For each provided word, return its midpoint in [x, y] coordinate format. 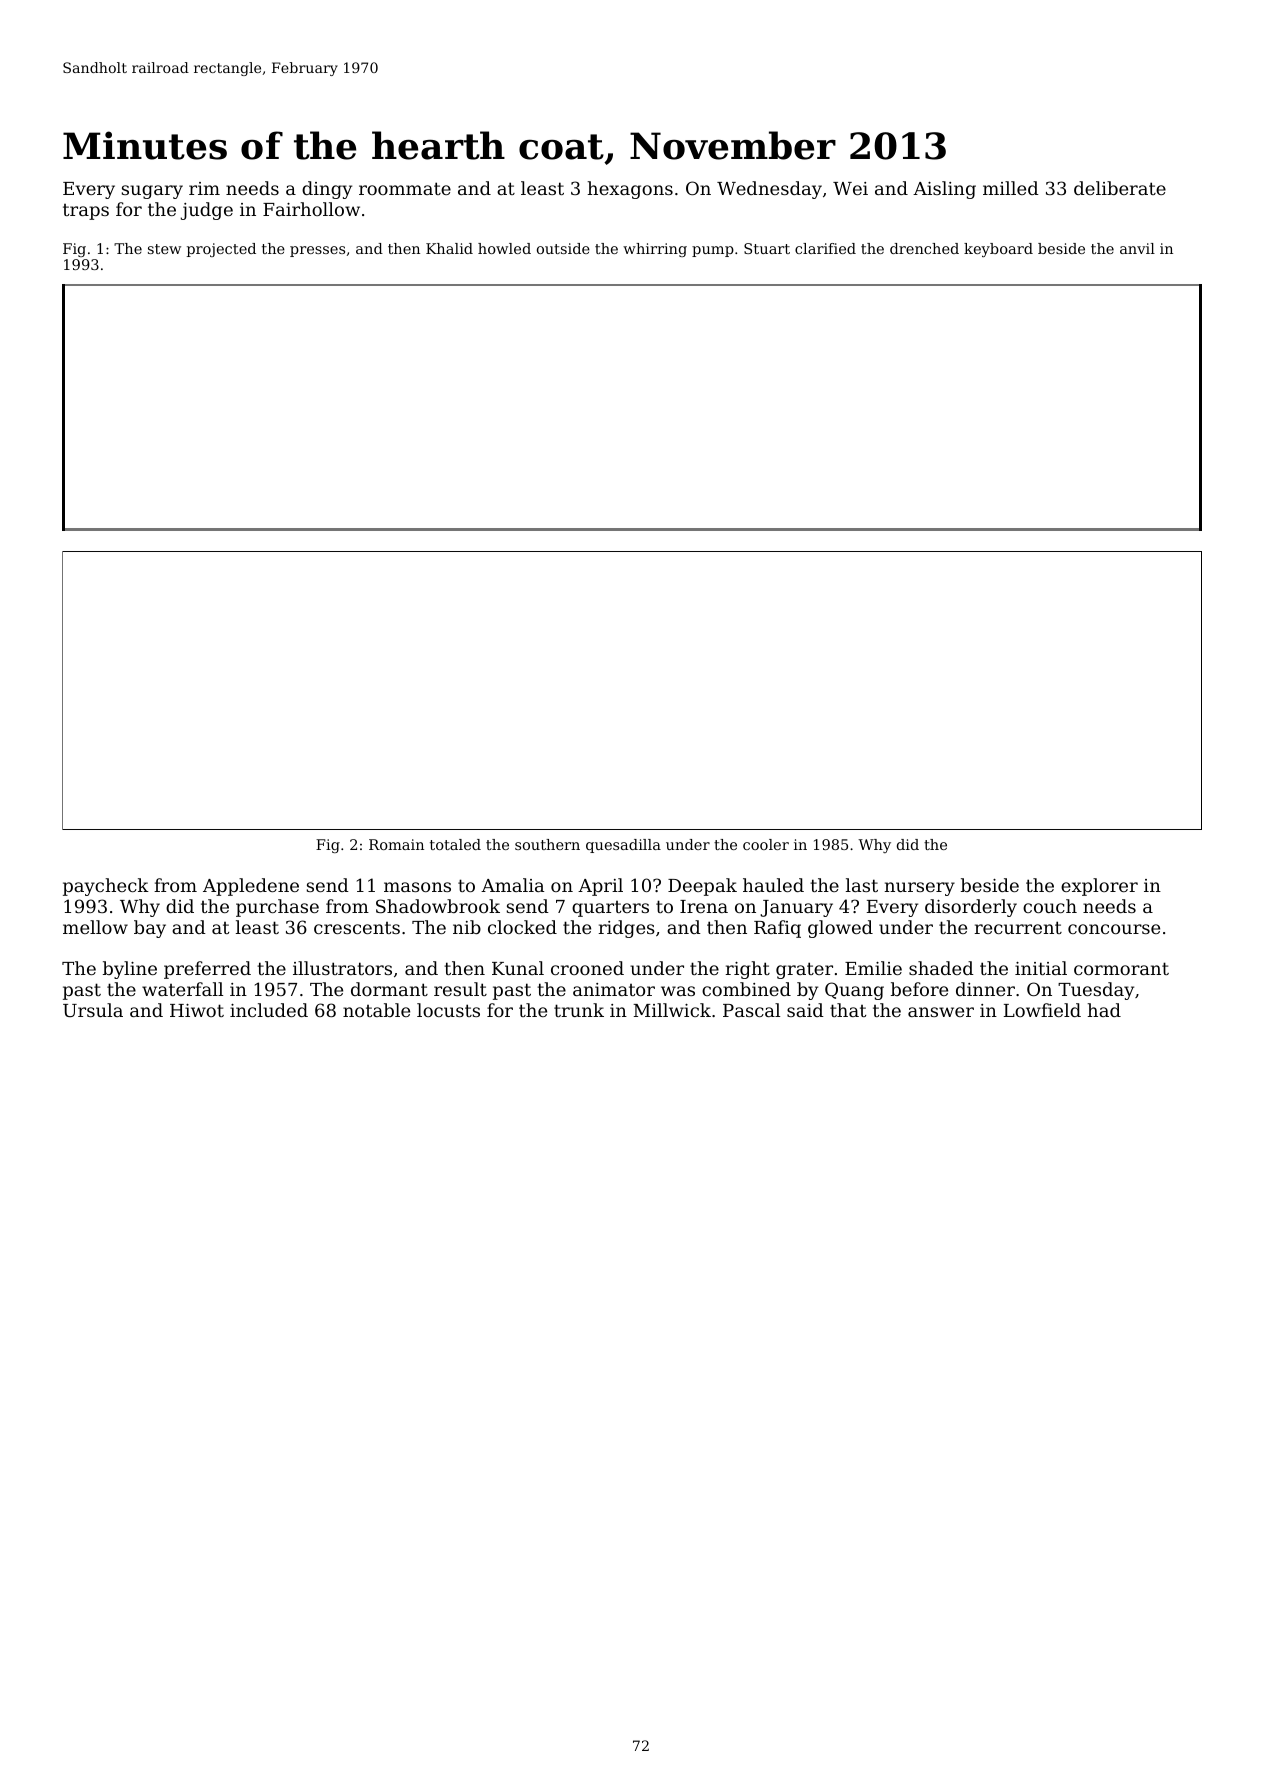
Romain [396, 844]
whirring [655, 250]
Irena [704, 906]
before [919, 989]
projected [221, 250]
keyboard [998, 250]
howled [504, 248]
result [460, 989]
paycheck [106, 887]
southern [547, 844]
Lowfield [1042, 1010]
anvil [1137, 248]
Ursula [93, 1010]
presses [317, 251]
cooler [766, 844]
